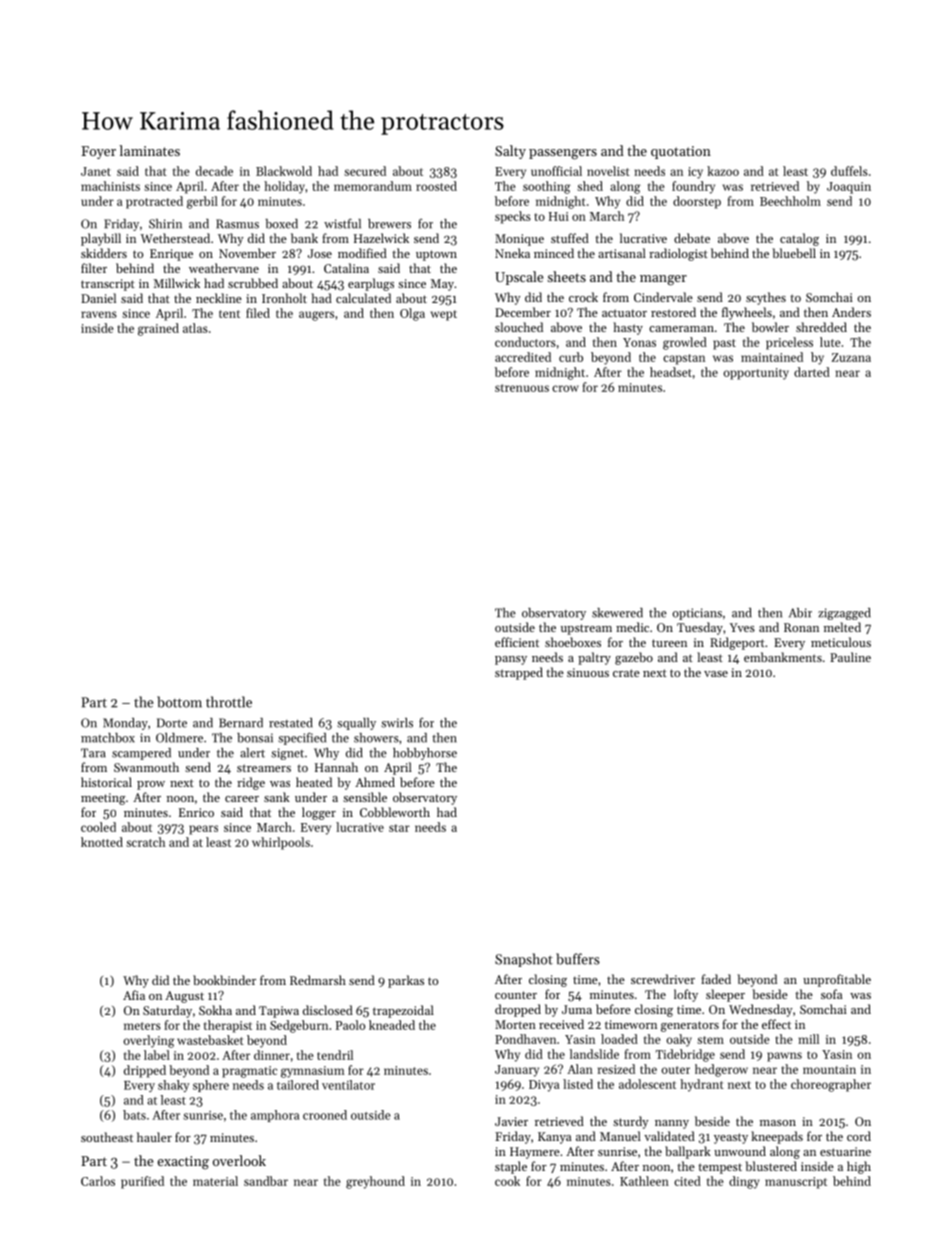 Image resolution: width=952 pixels, height=1233 pixels. Describe the element at coordinates (812, 372) in the page. I see `darted` at that location.
